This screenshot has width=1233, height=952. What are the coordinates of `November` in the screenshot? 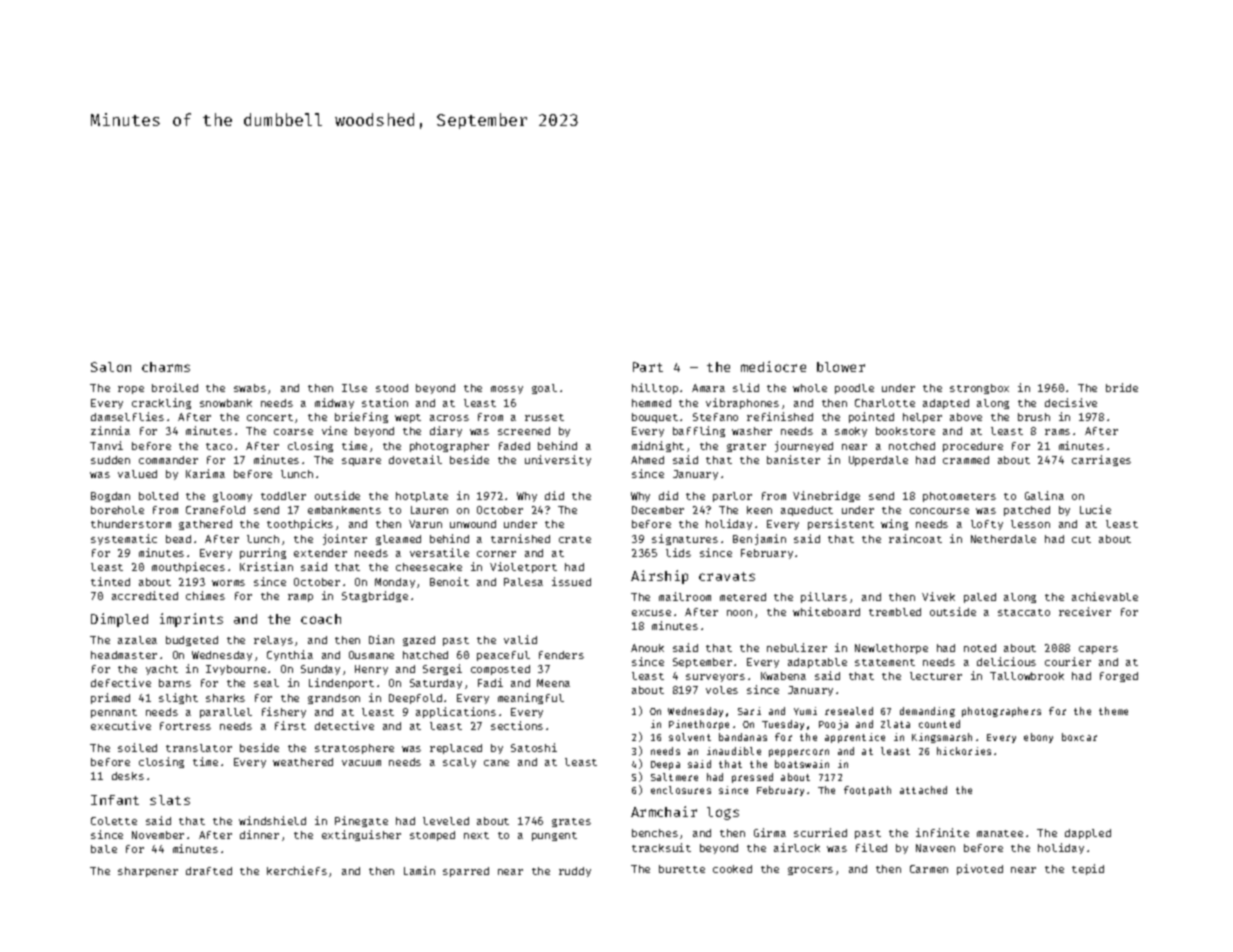 It's located at (158, 835).
